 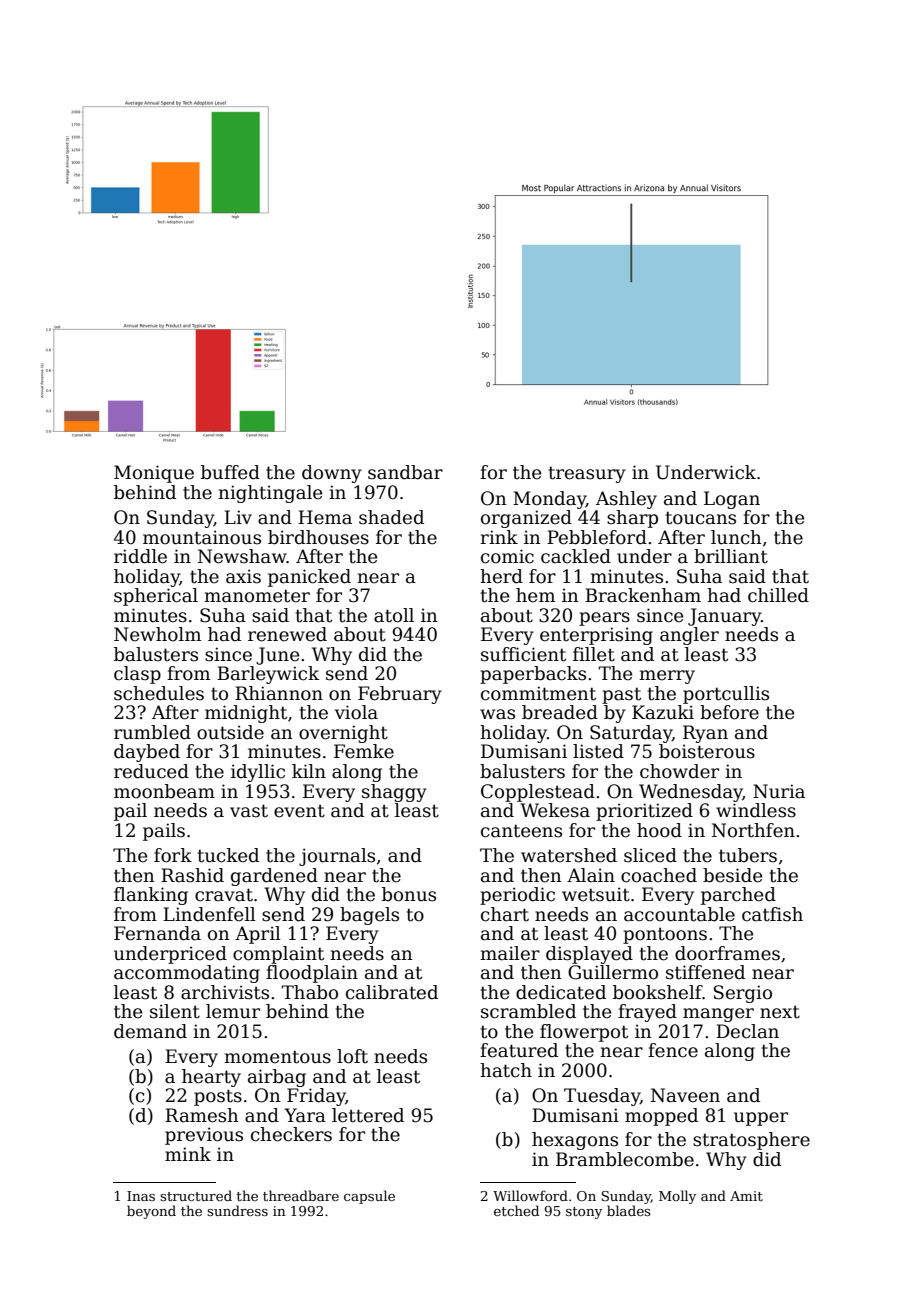 What do you see at coordinates (591, 875) in the image?
I see `Alain` at bounding box center [591, 875].
